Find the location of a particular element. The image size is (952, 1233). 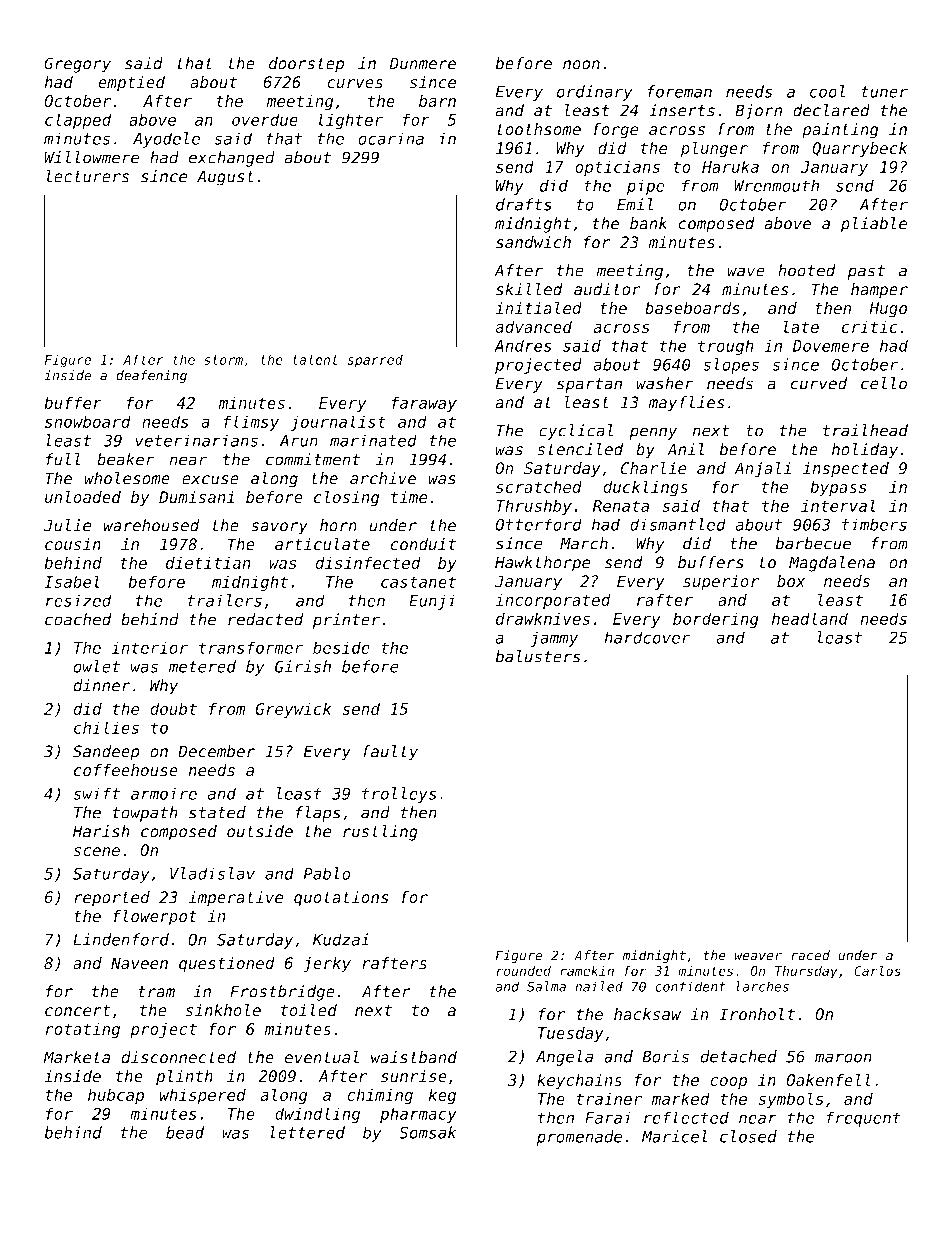

Ayodele is located at coordinates (166, 140).
